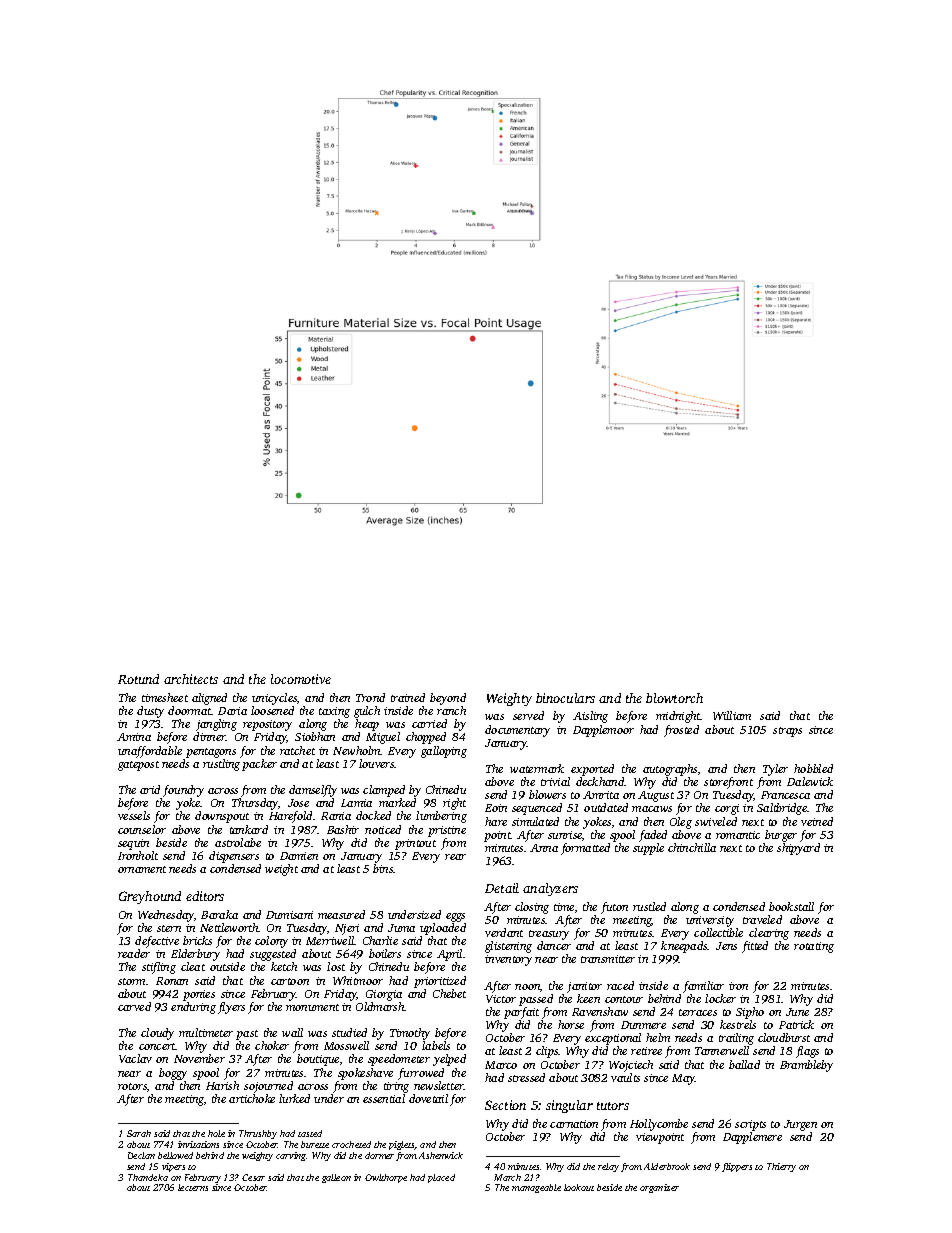  I want to click on Amina, so click(134, 737).
